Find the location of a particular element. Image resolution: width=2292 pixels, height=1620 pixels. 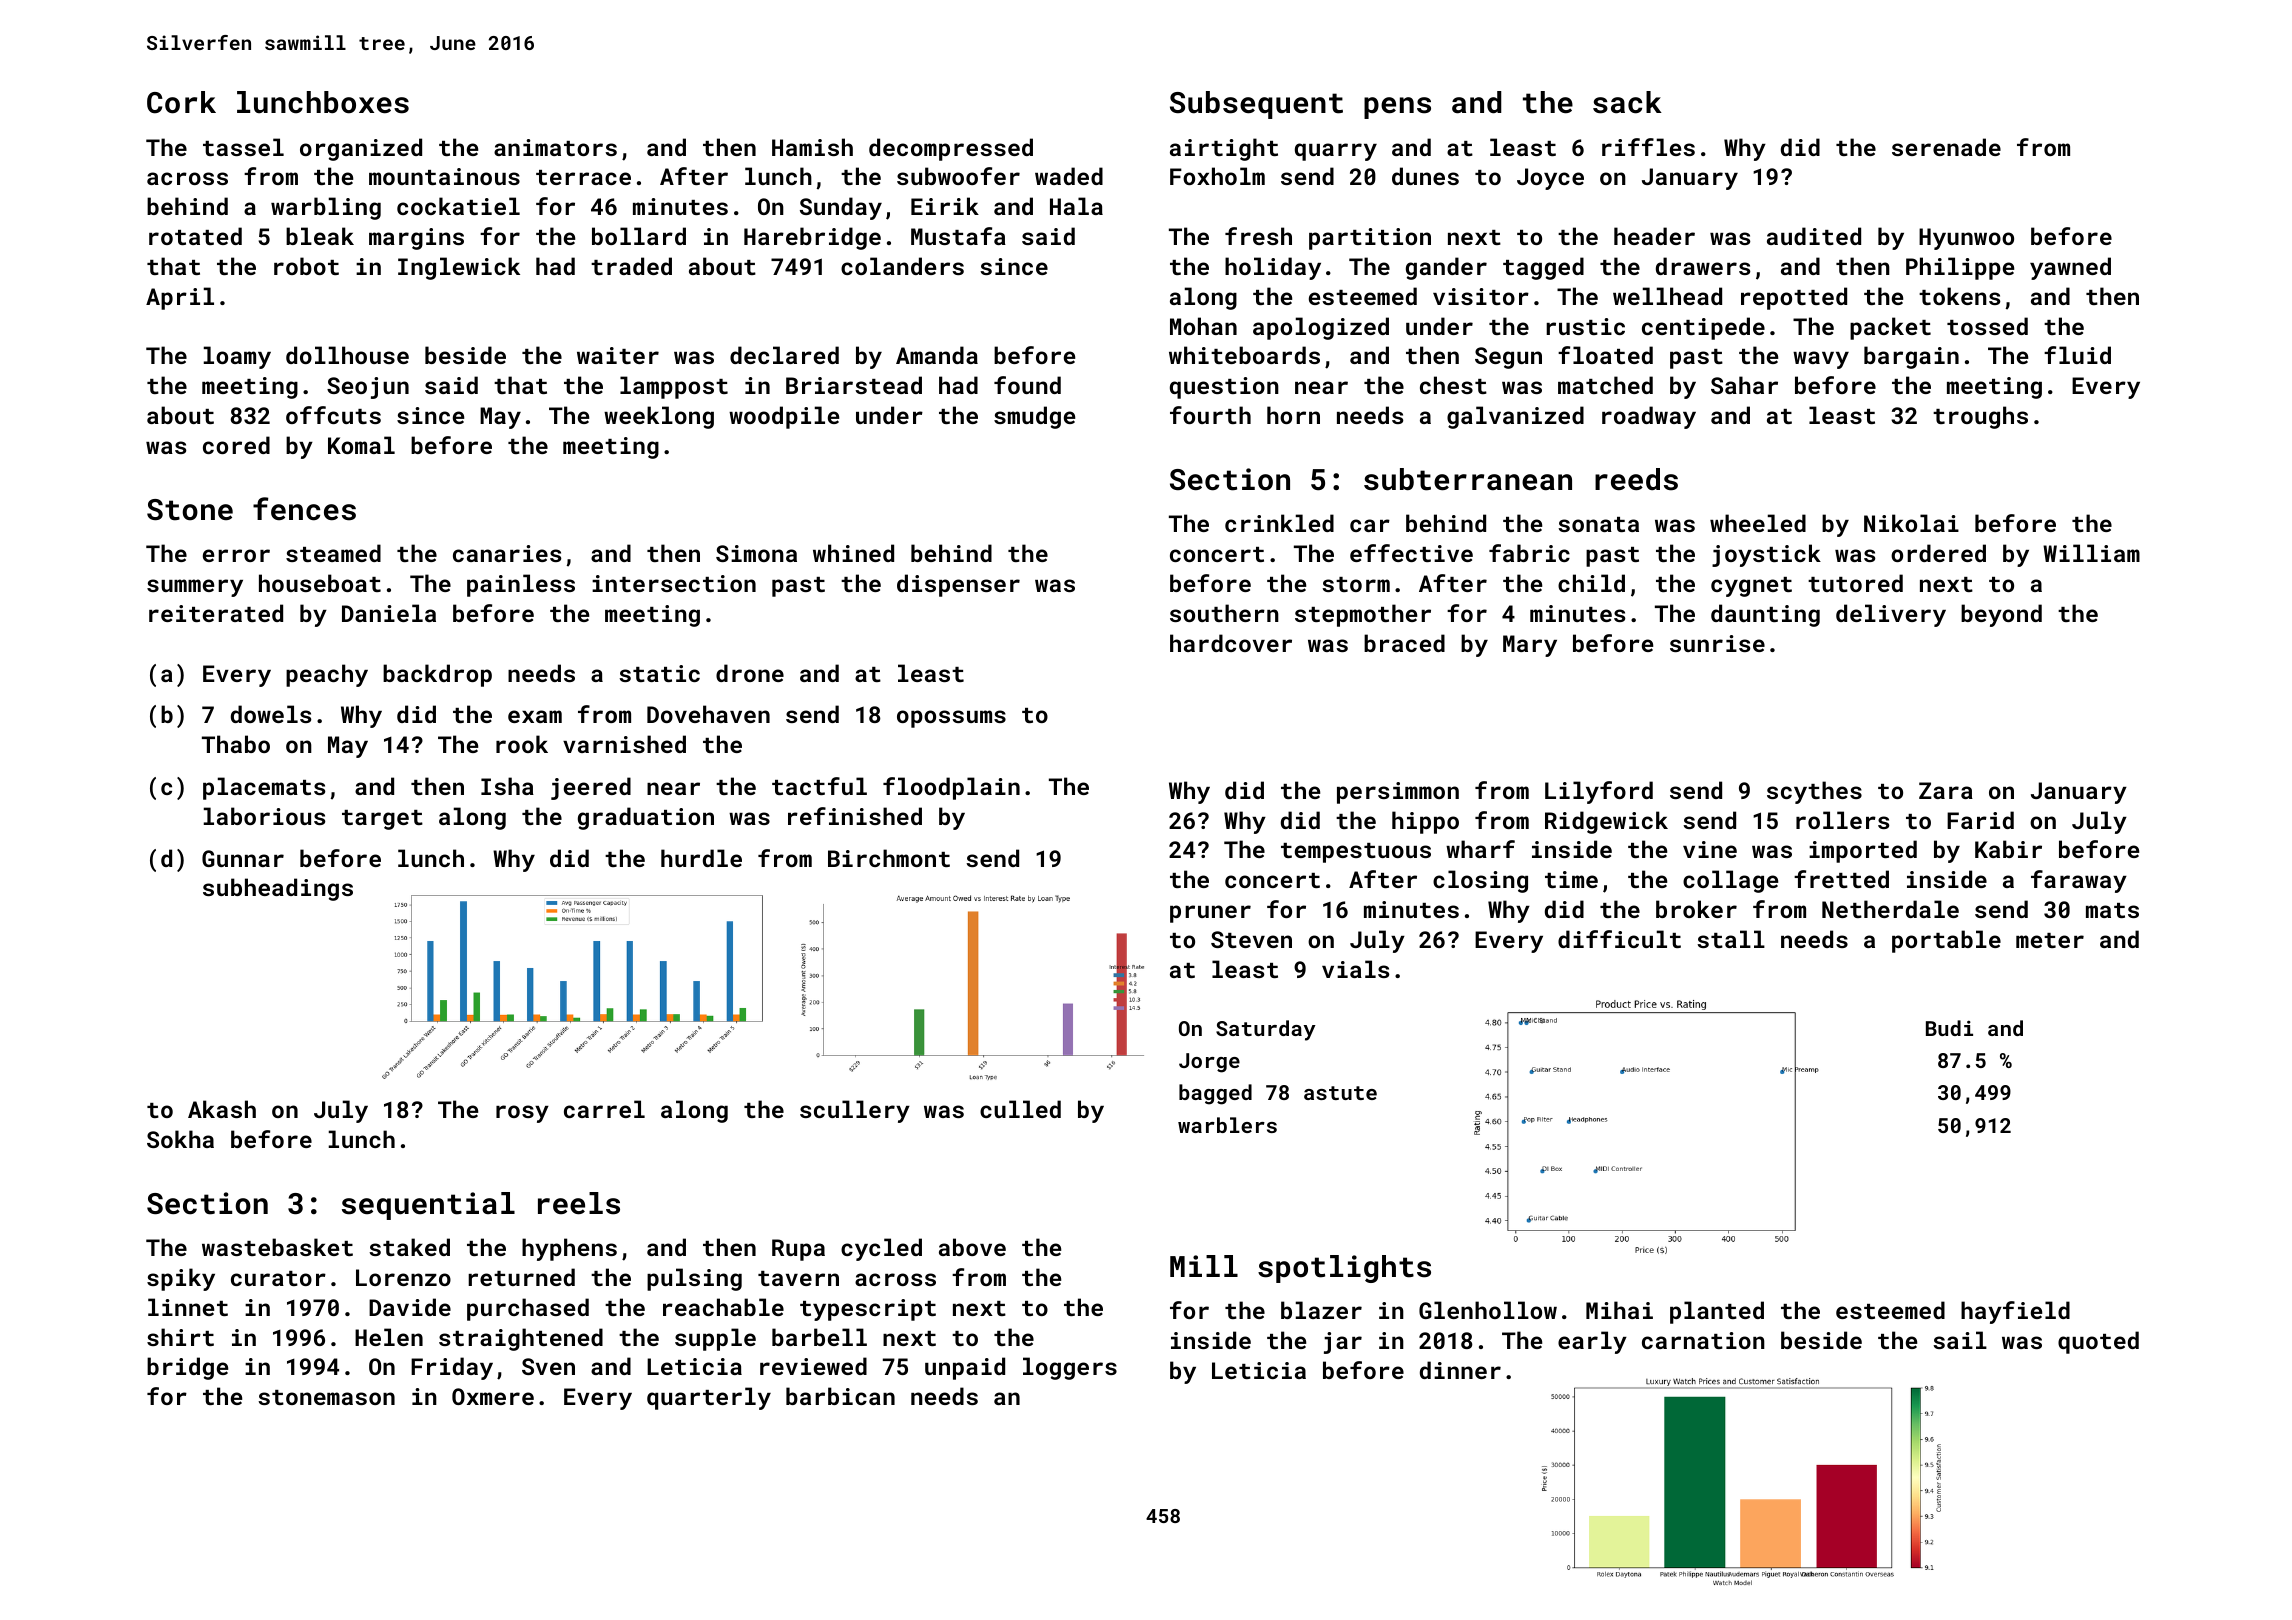

animators is located at coordinates (555, 147).
